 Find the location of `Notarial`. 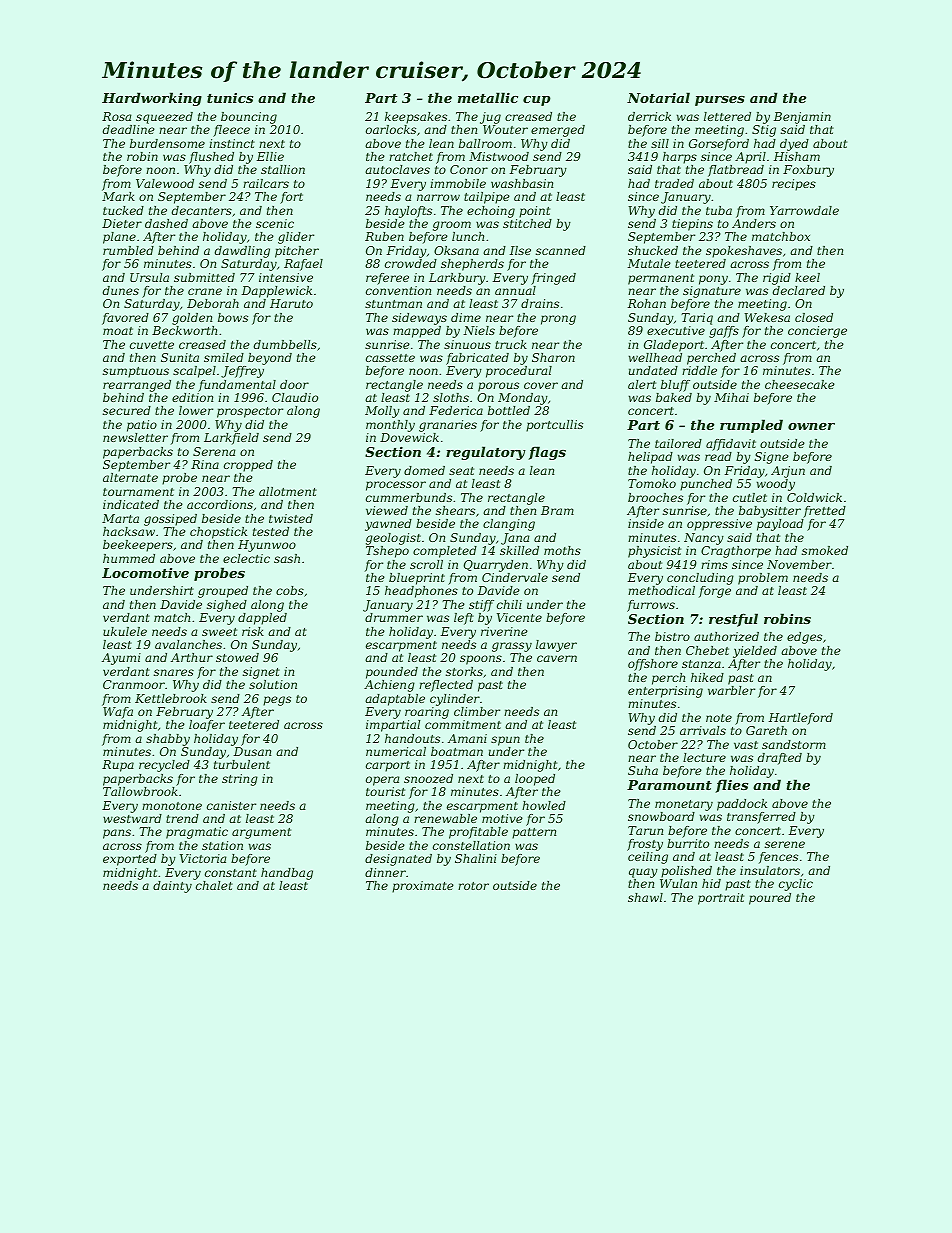

Notarial is located at coordinates (658, 97).
